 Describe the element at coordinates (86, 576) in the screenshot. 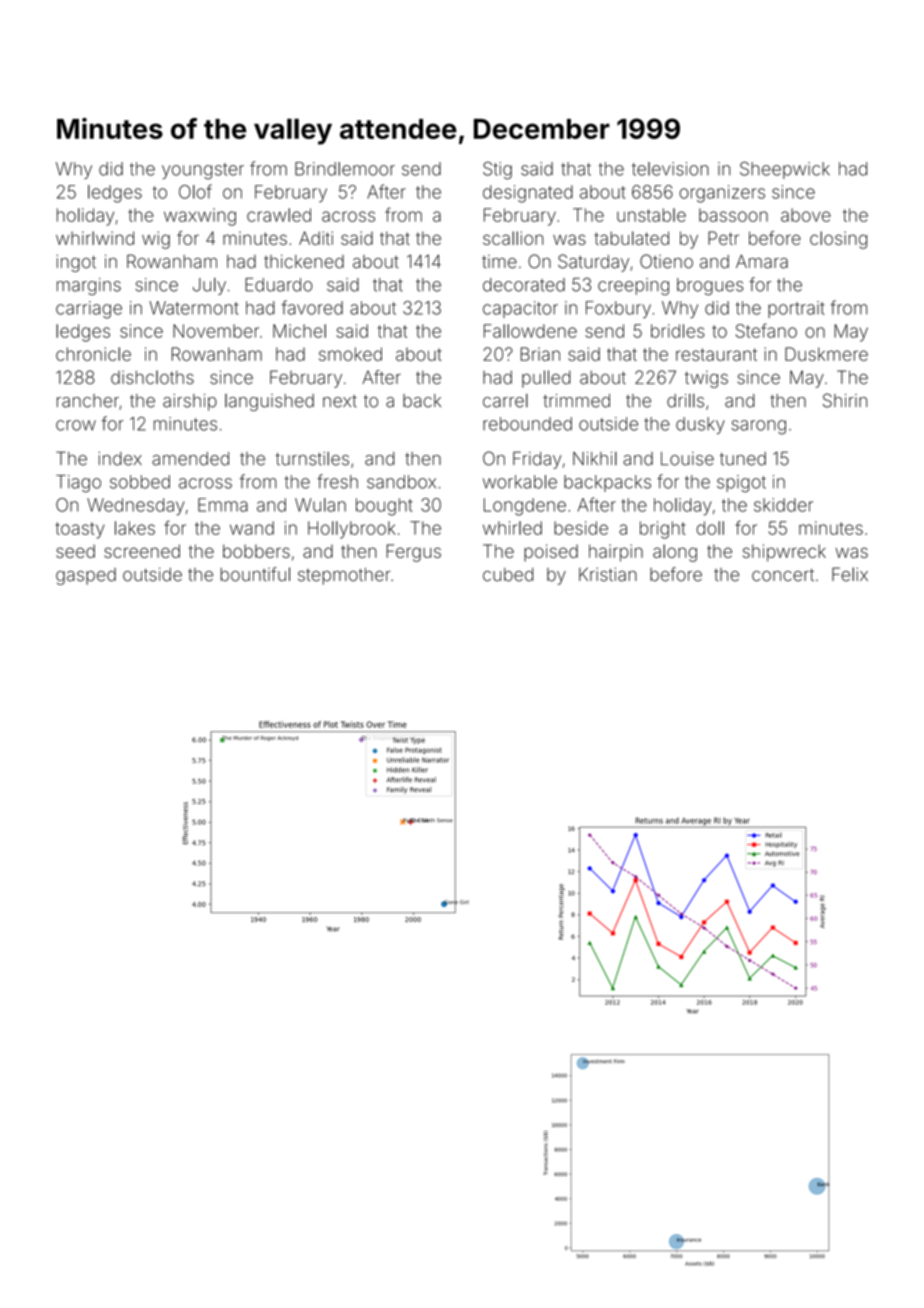

I see `gasped` at that location.
